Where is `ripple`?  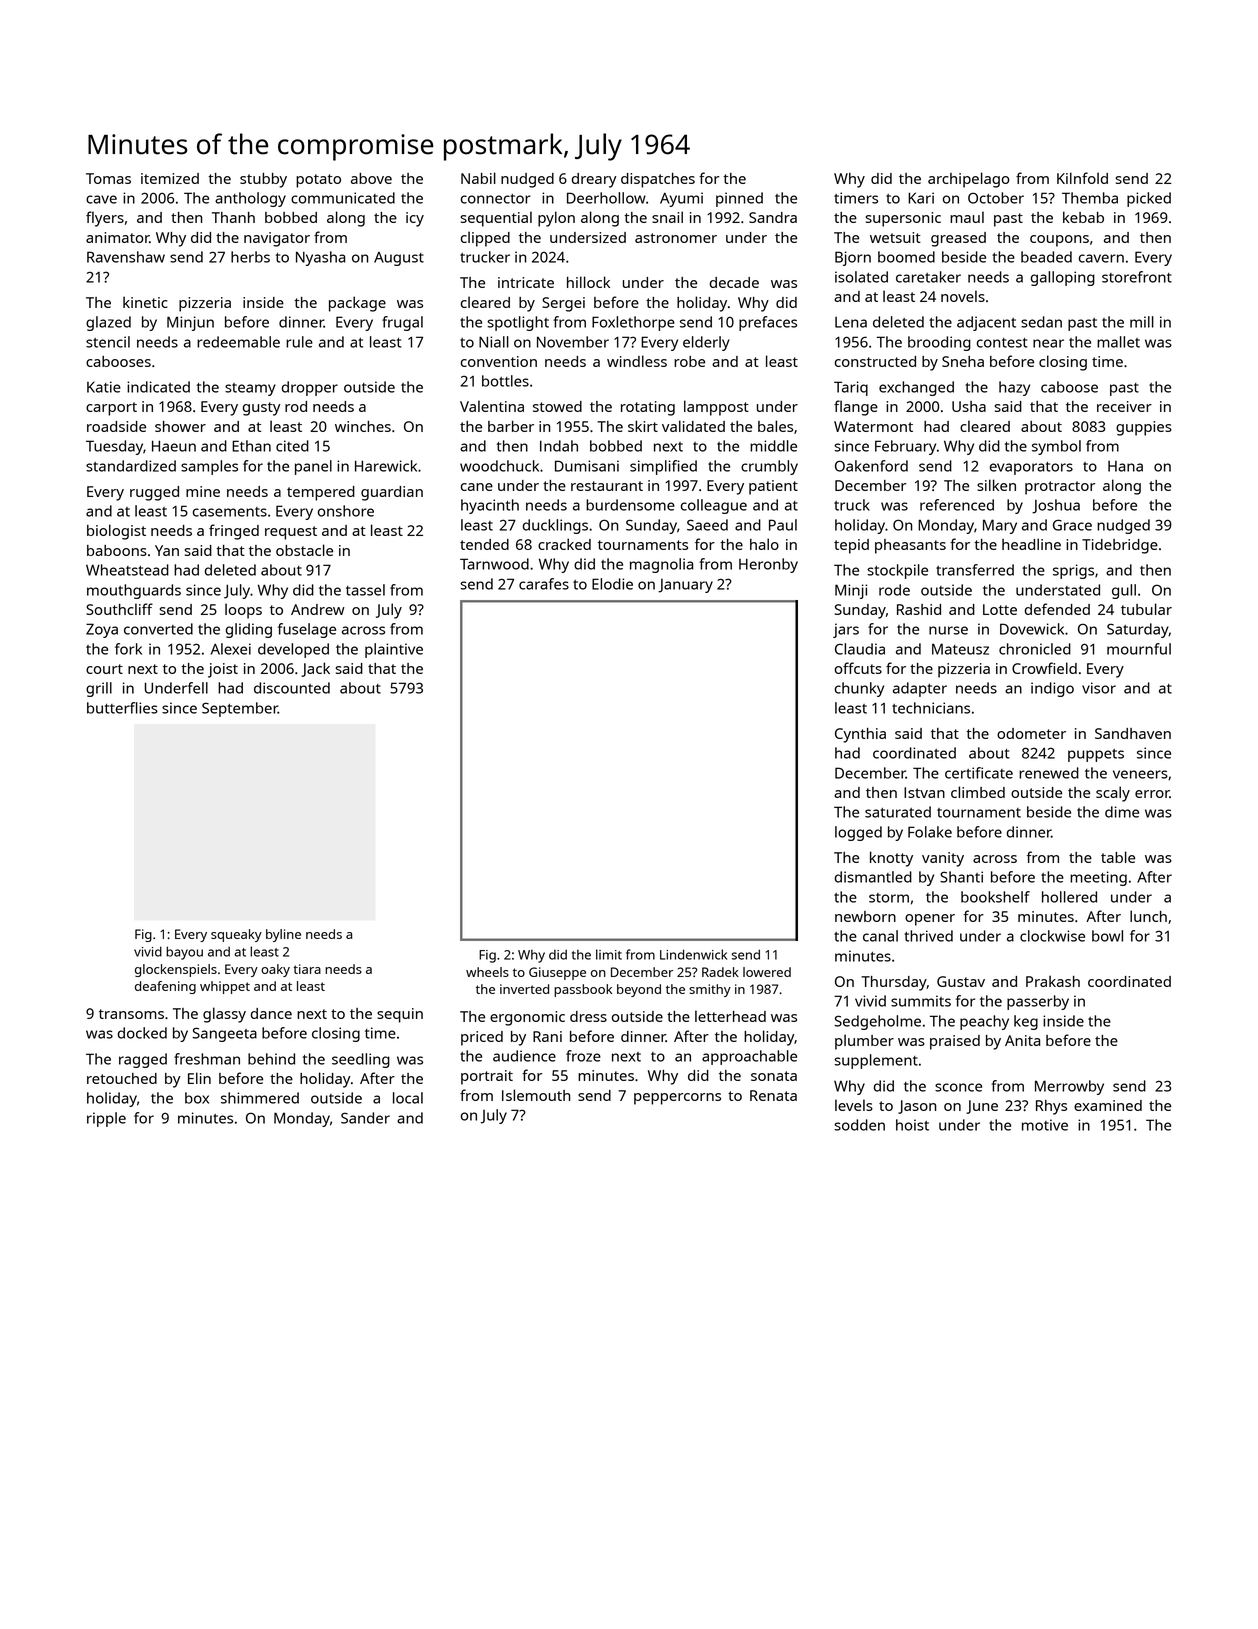 ripple is located at coordinates (106, 1119).
